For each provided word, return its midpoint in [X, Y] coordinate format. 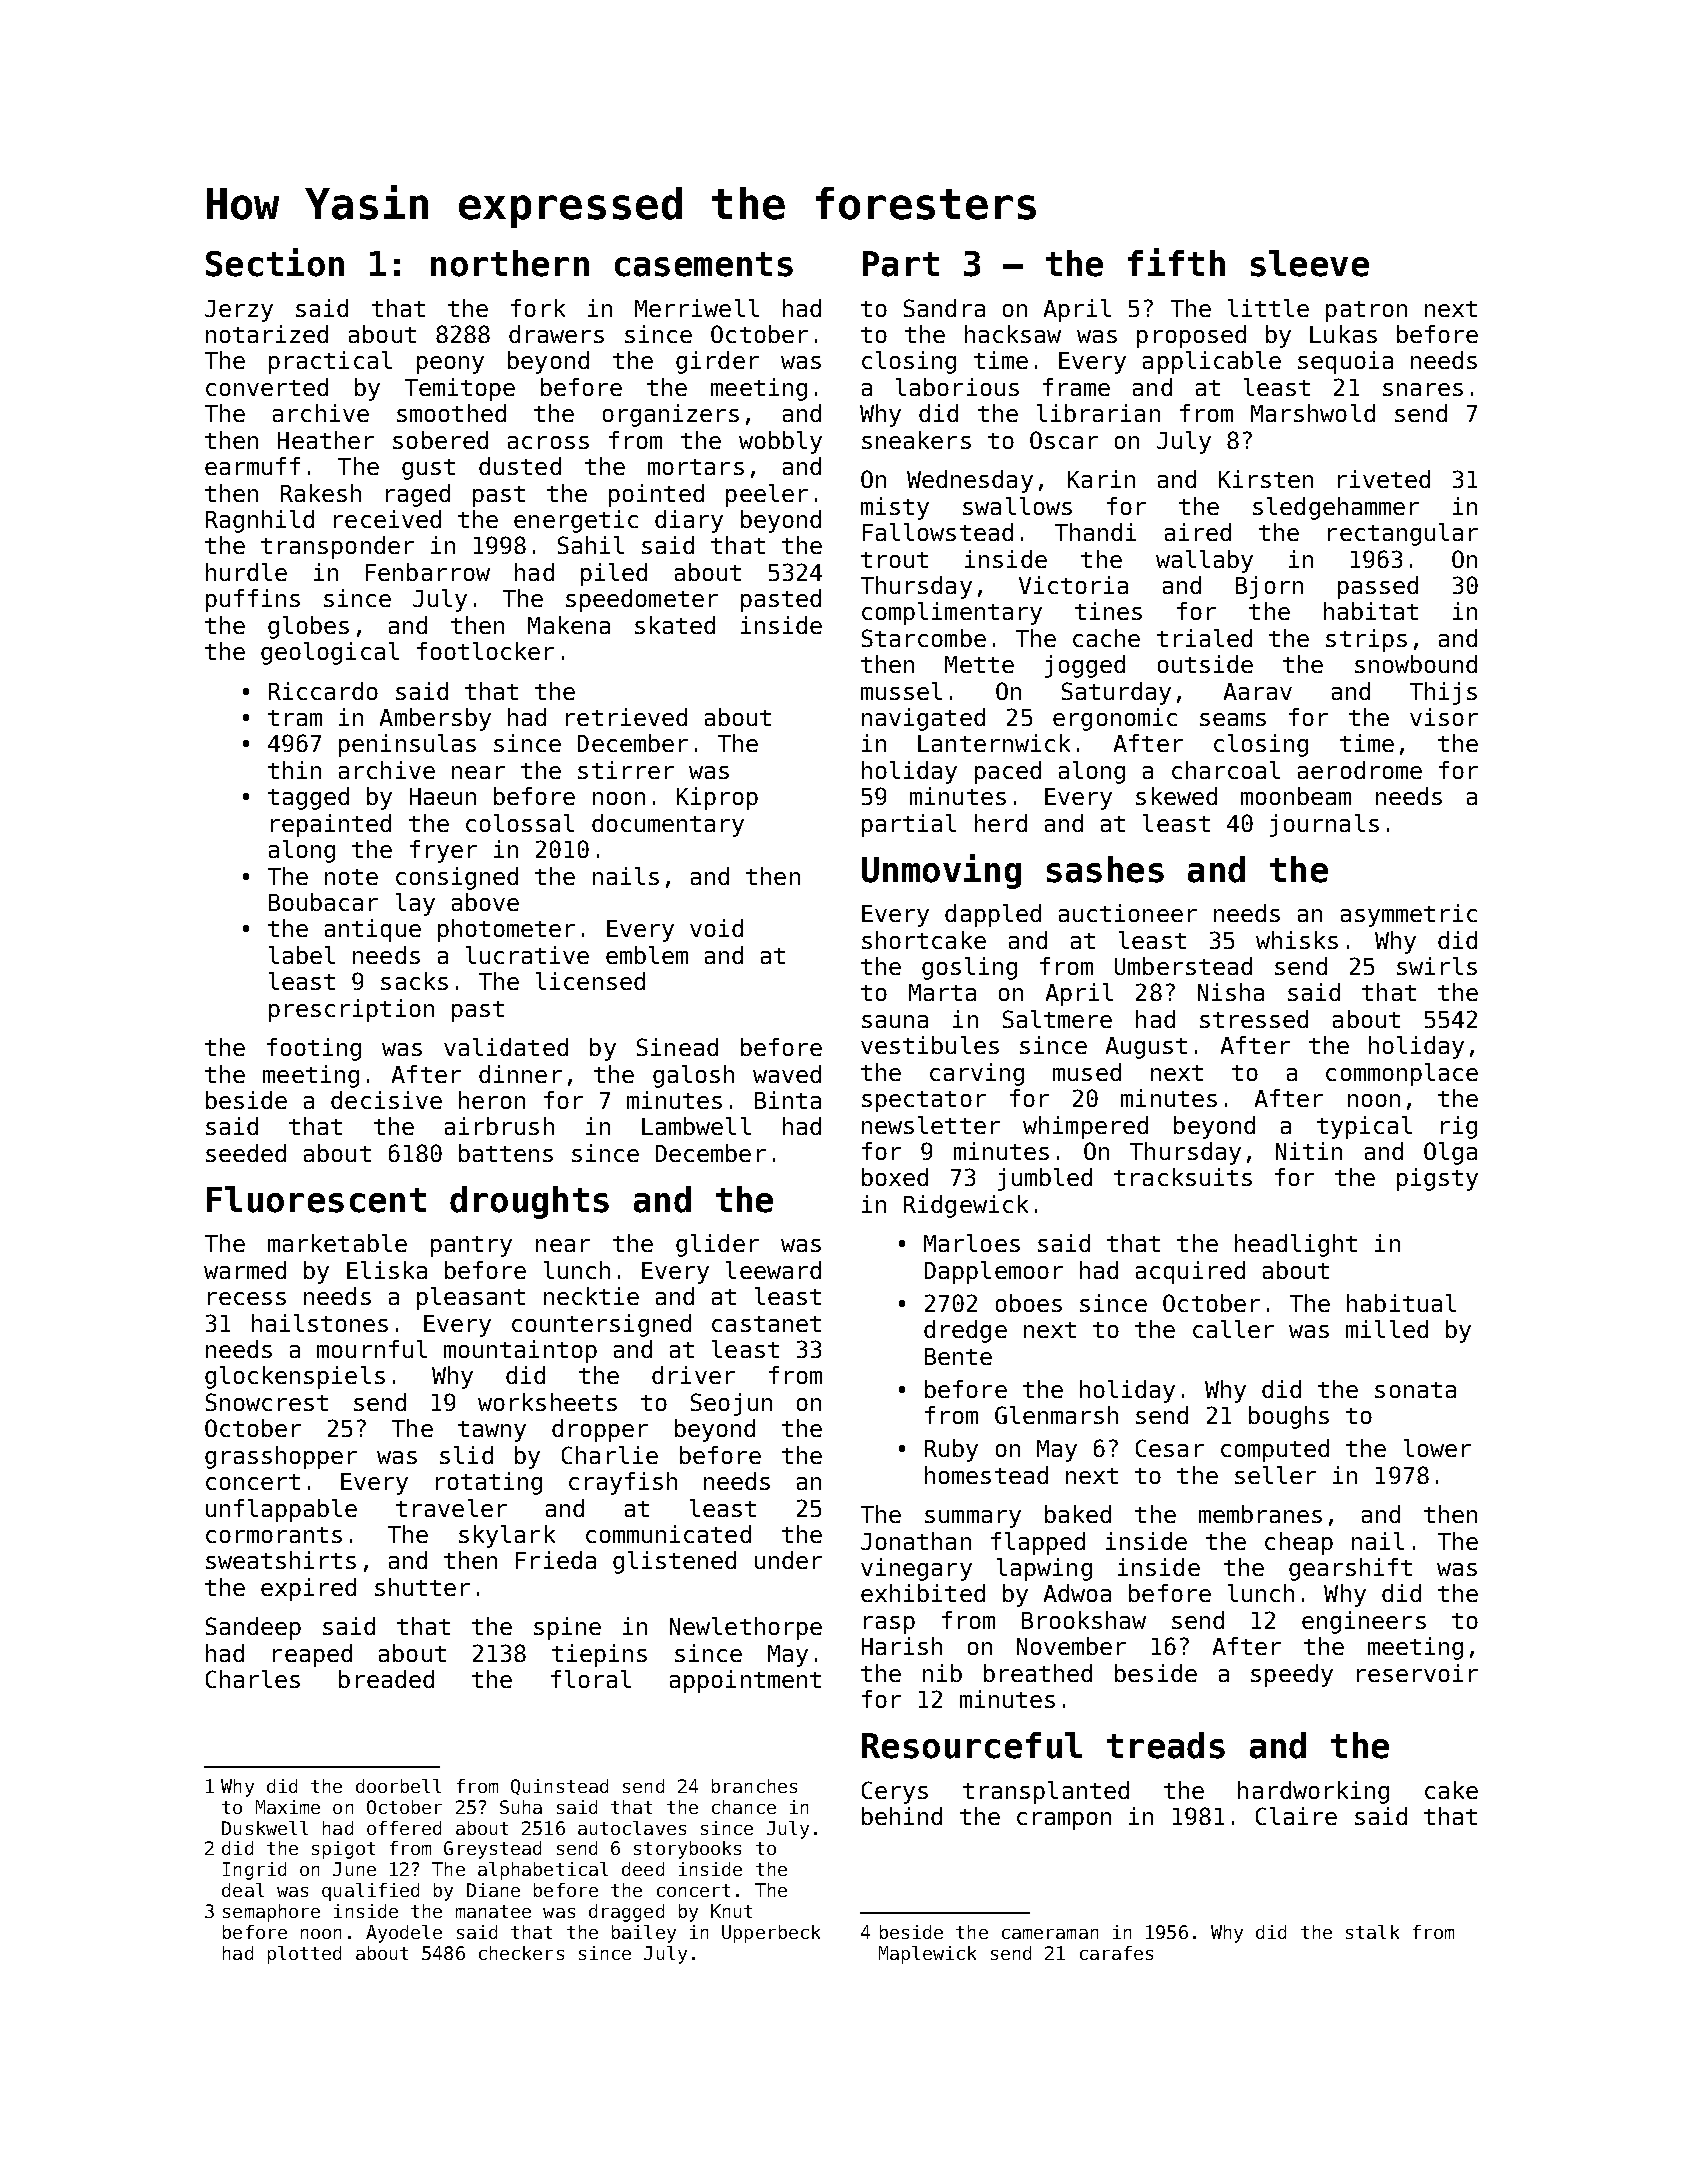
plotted [304, 1955]
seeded [246, 1153]
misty [895, 508]
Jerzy [239, 311]
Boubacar [323, 902]
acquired [1190, 1272]
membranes [1260, 1514]
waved [787, 1074]
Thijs [1443, 693]
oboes [1029, 1303]
